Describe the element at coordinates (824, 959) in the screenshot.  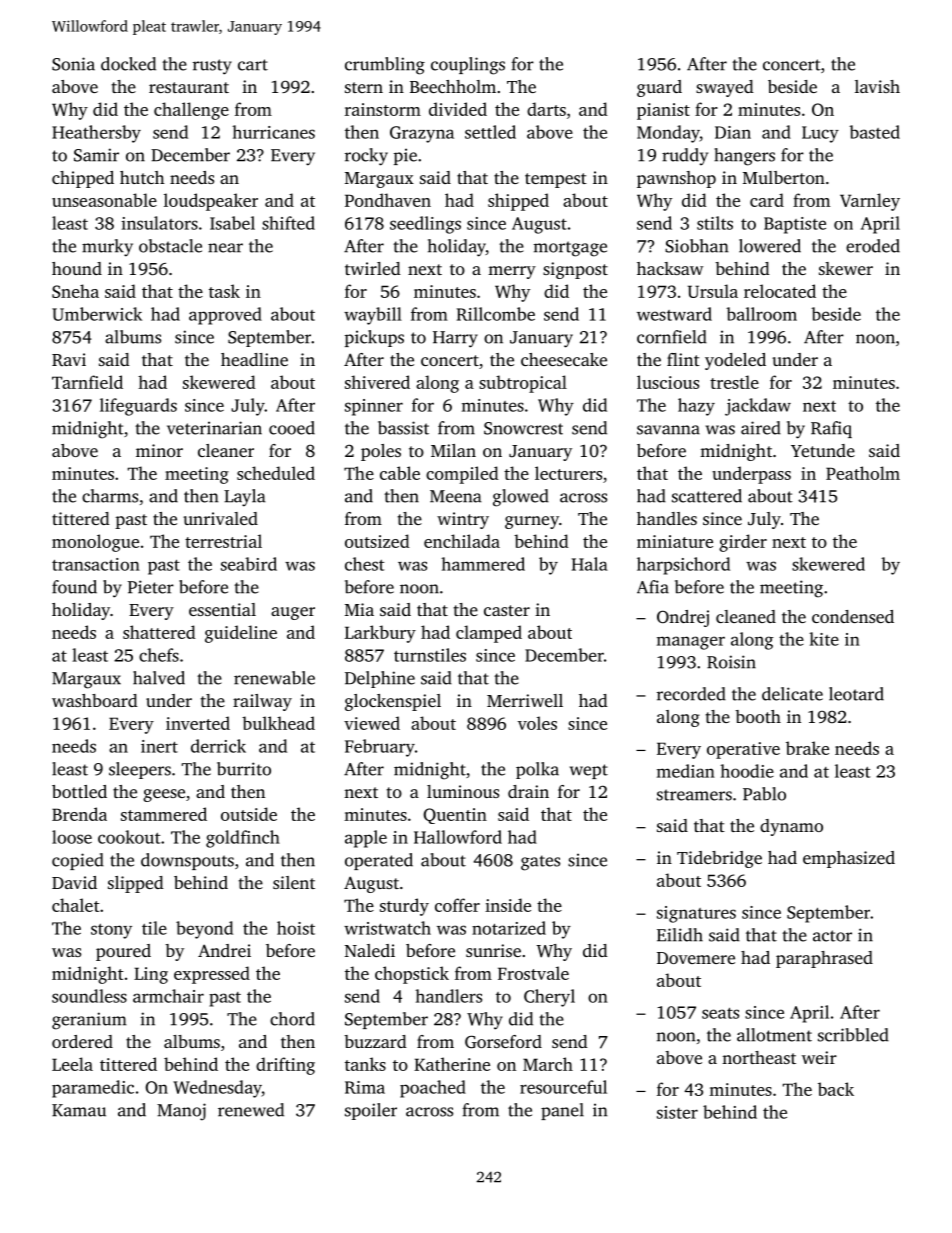
I see `paraphrased` at that location.
